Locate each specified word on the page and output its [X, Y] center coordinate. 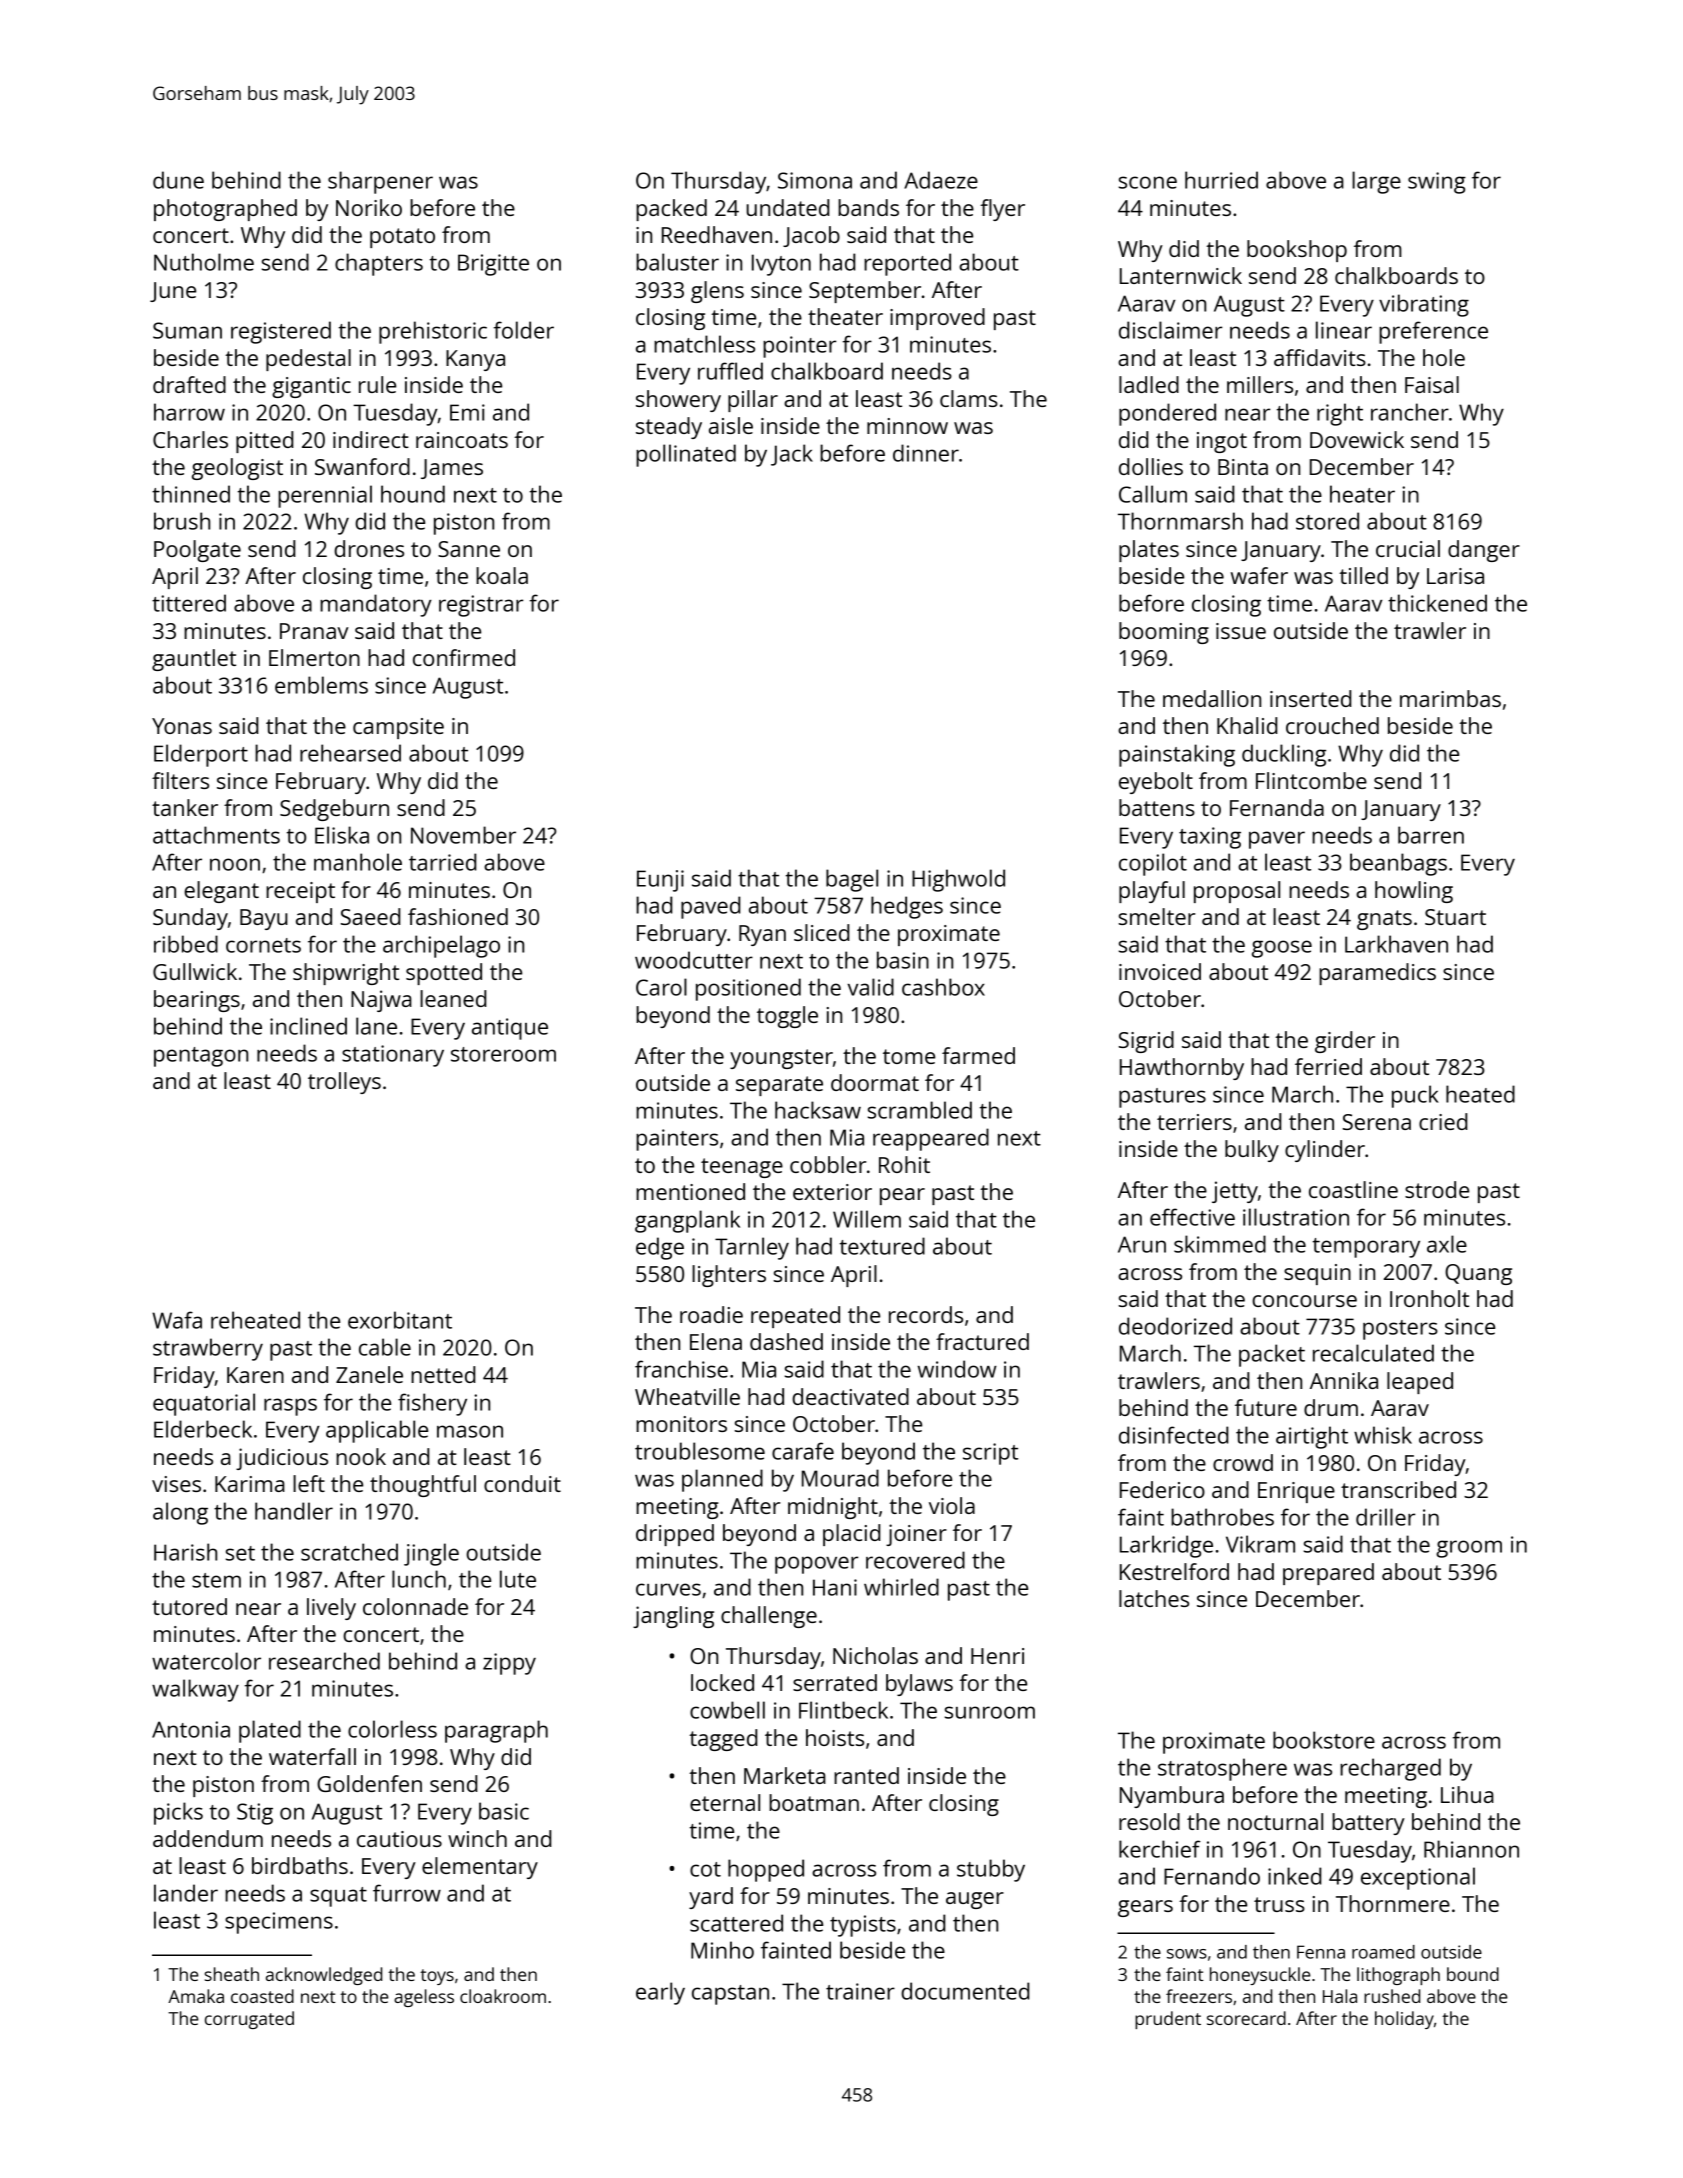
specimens [279, 1923]
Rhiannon [1471, 1849]
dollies [1151, 466]
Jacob [811, 236]
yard [711, 1898]
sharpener [380, 182]
